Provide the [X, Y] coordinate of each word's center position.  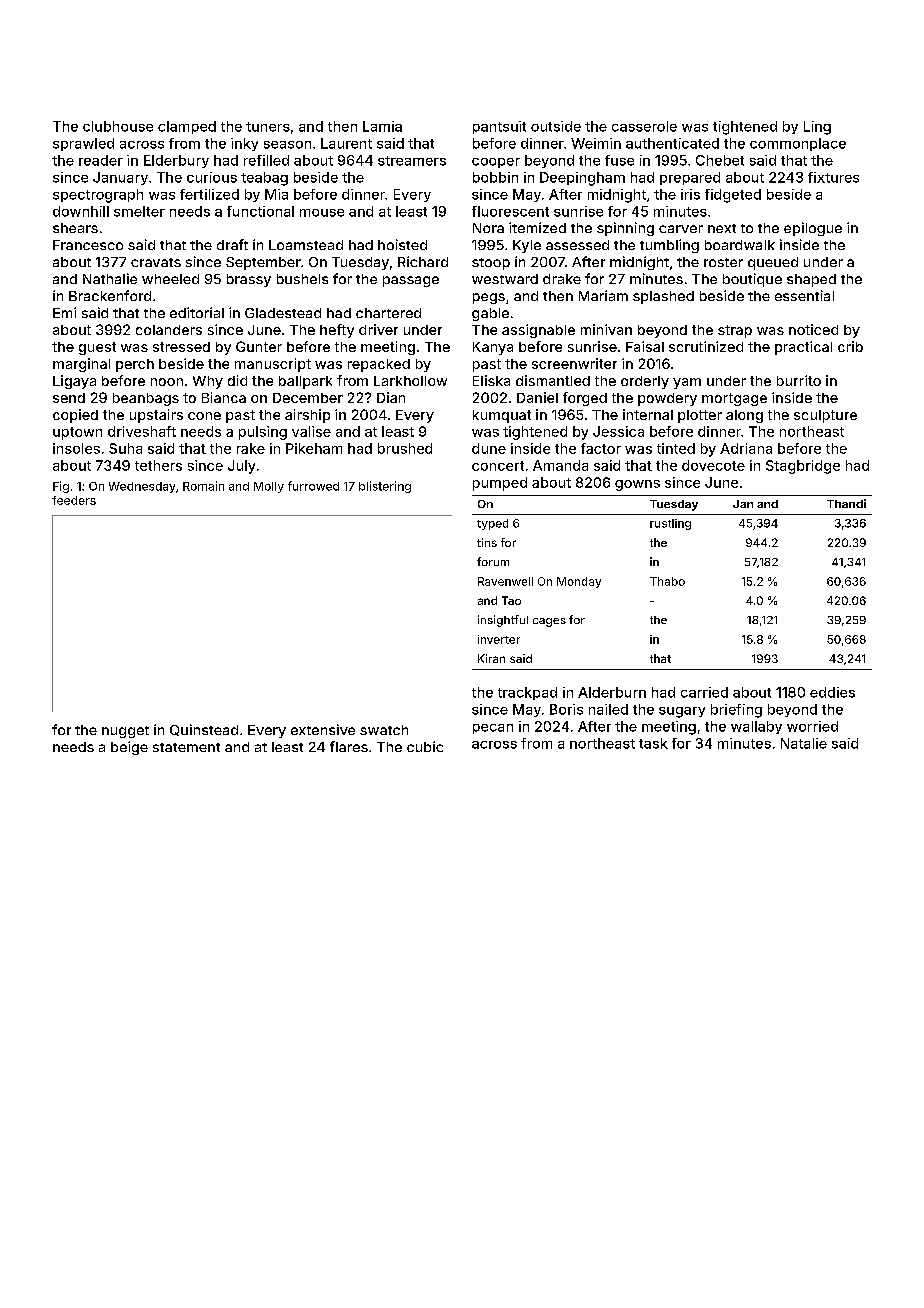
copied [75, 416]
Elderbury [176, 161]
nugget [125, 732]
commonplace [798, 144]
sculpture [825, 416]
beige [129, 748]
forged [585, 399]
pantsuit [499, 127]
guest [97, 348]
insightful [503, 621]
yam [687, 383]
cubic [425, 746]
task [653, 743]
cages [549, 622]
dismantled [553, 380]
